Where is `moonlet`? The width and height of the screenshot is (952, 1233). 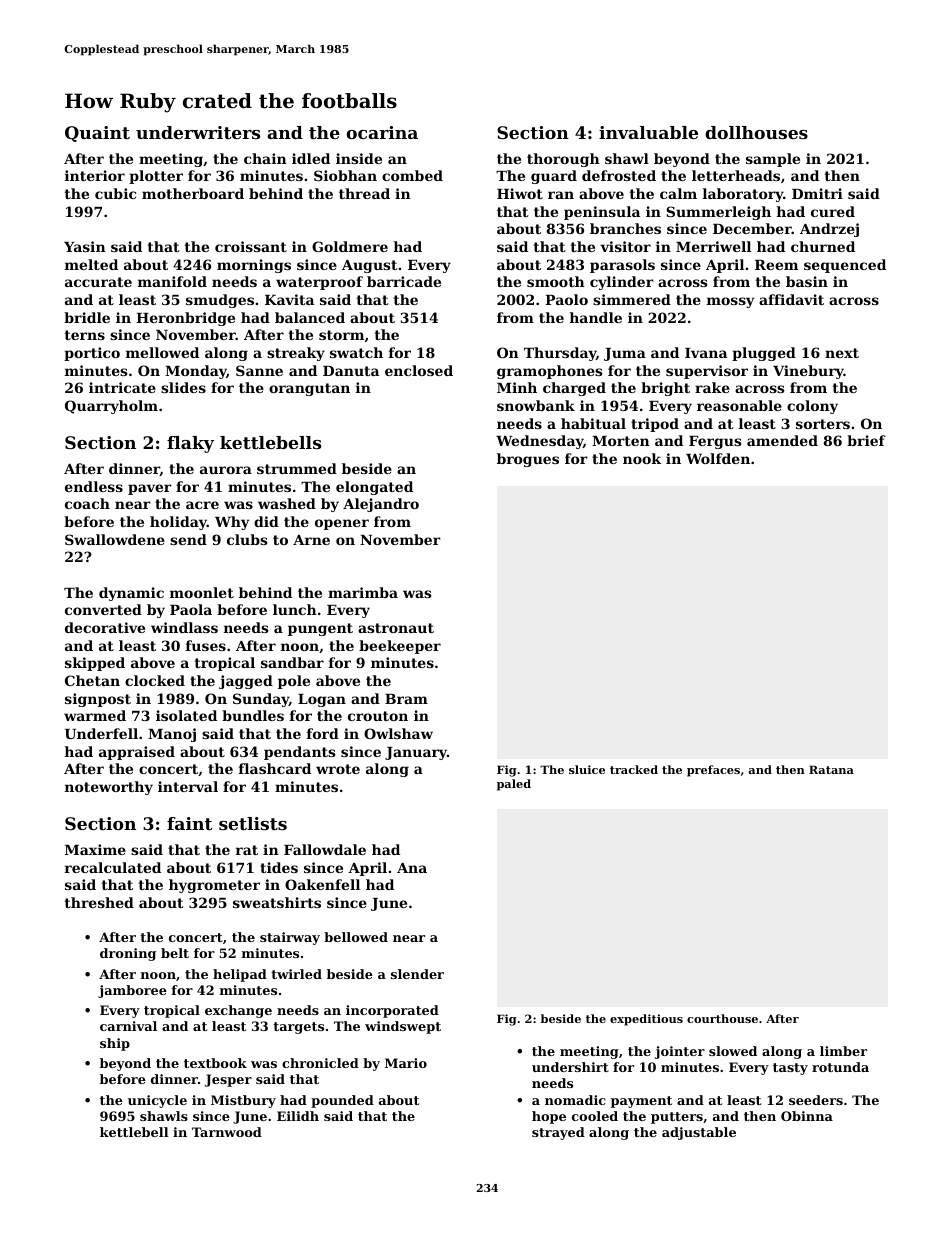 moonlet is located at coordinates (202, 592).
